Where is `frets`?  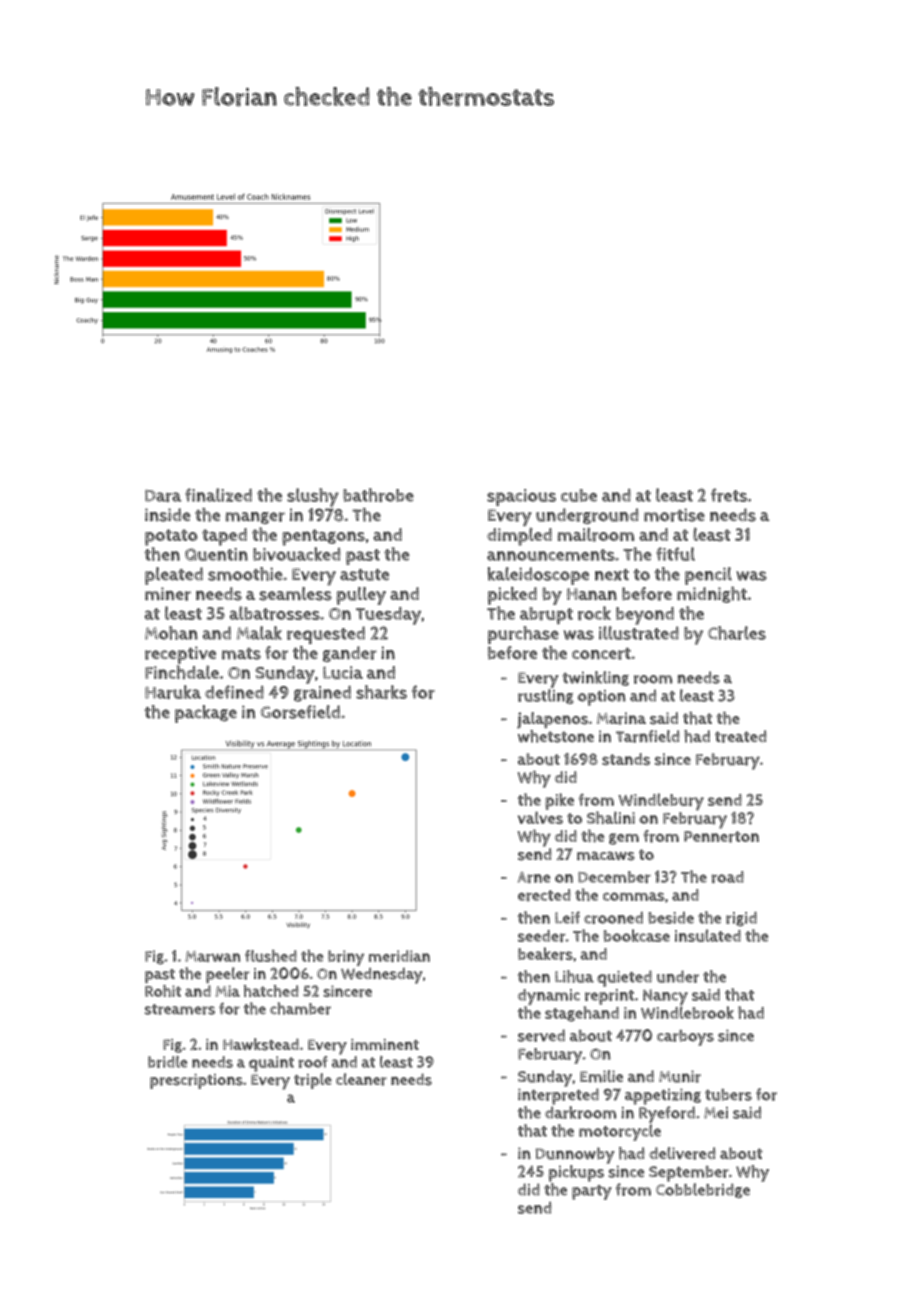
frets is located at coordinates (729, 495).
